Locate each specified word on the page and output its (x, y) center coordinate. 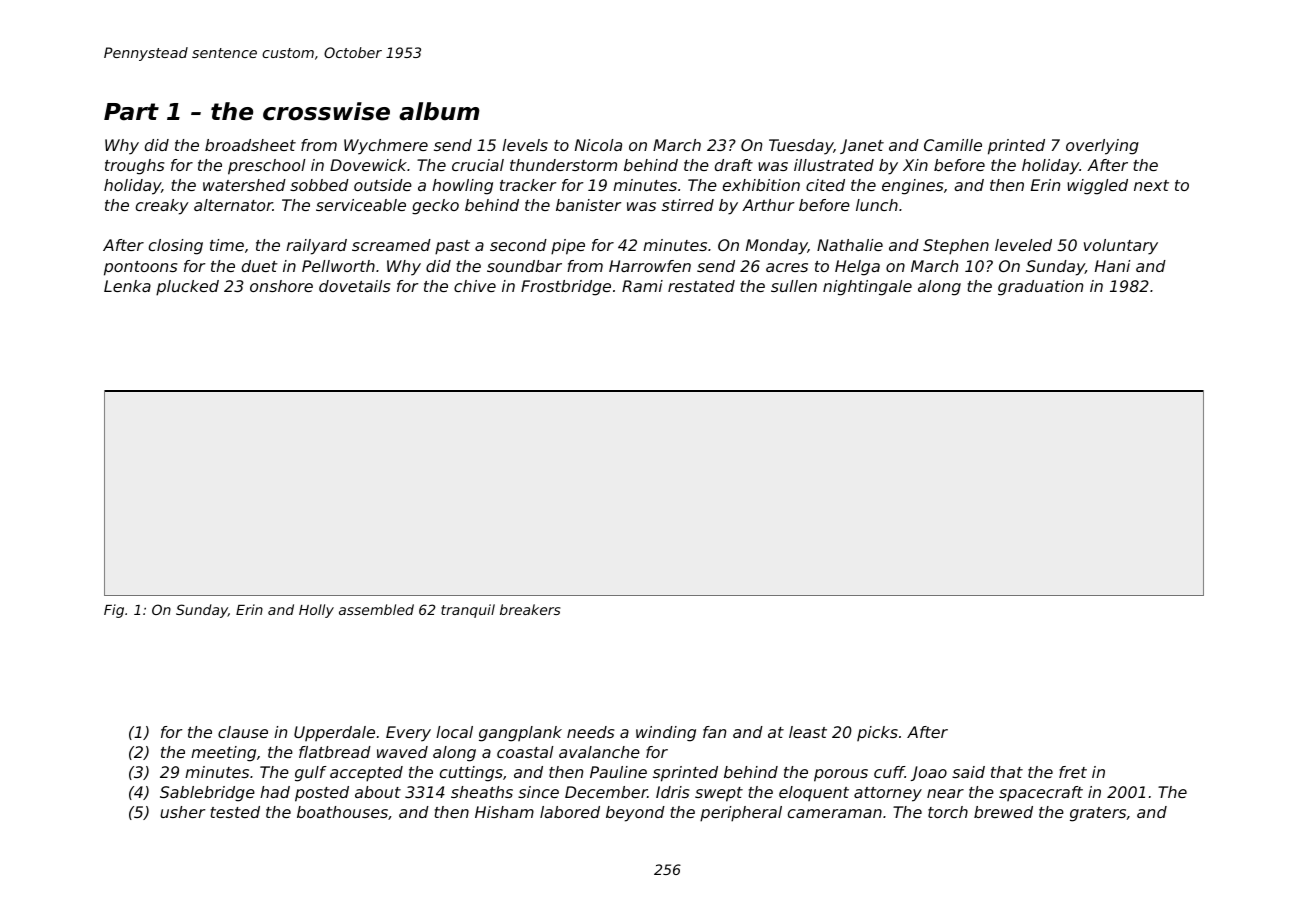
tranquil (468, 611)
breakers (530, 609)
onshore (281, 286)
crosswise (326, 111)
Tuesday (801, 147)
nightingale (867, 288)
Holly (316, 611)
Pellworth (338, 266)
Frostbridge (566, 288)
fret (1073, 772)
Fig (114, 611)
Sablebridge (207, 794)
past (452, 247)
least (808, 732)
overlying (1102, 147)
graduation (1040, 288)
